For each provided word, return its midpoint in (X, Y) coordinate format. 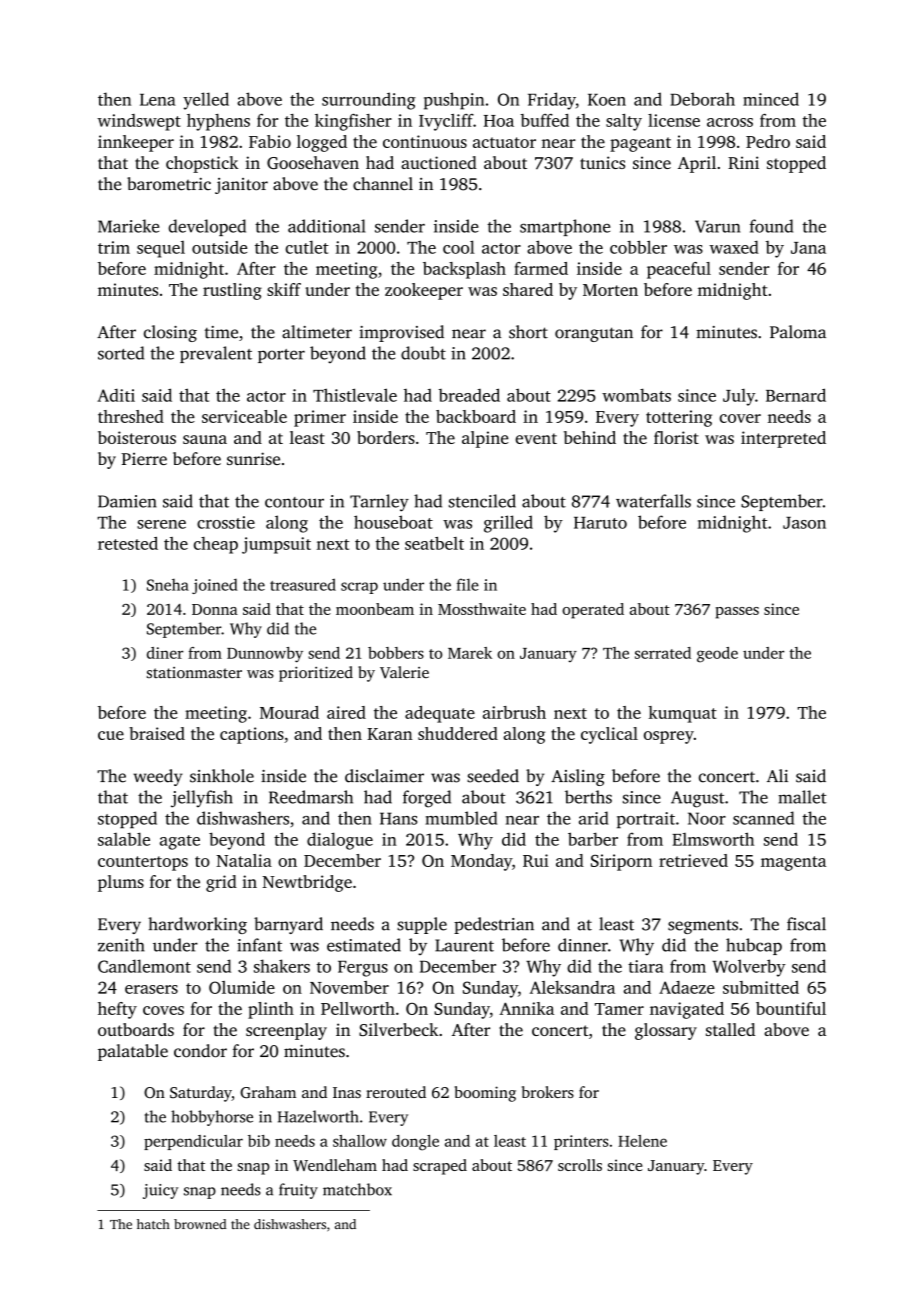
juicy (160, 1191)
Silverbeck (398, 1029)
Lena (158, 100)
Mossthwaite (482, 609)
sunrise (253, 458)
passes (737, 613)
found (771, 226)
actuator (504, 142)
